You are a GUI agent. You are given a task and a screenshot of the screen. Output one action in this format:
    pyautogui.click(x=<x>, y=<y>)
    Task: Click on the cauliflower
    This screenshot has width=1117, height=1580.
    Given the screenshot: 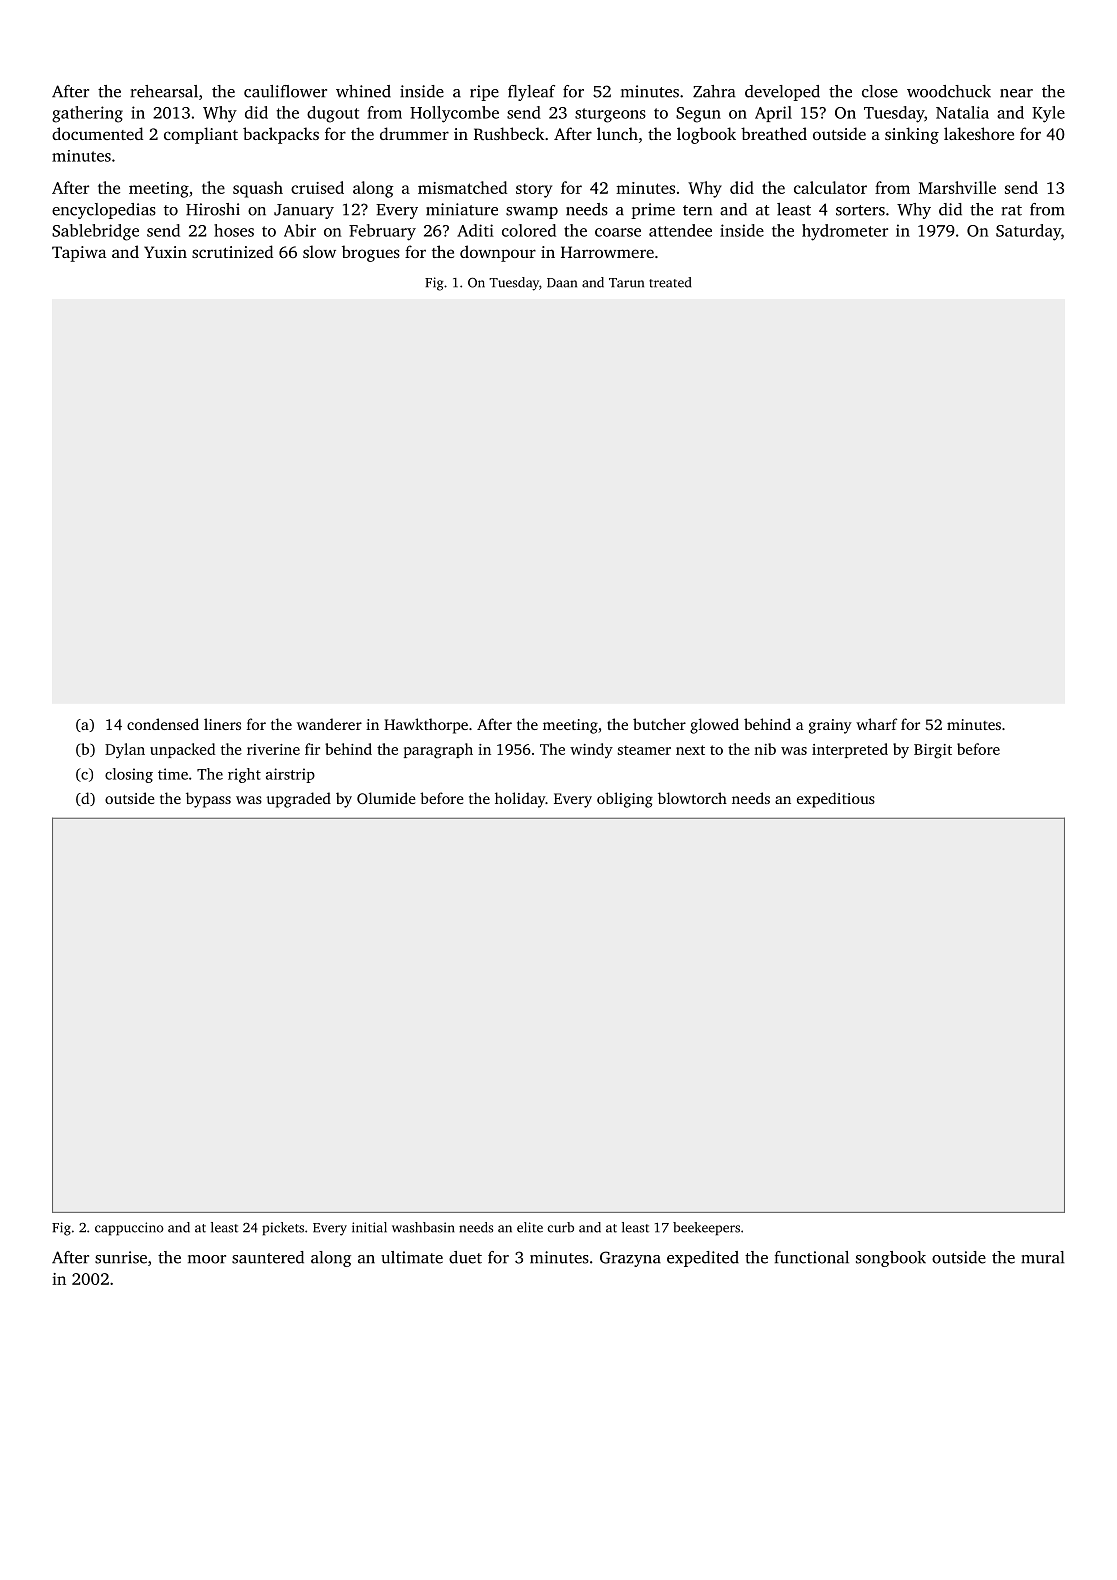 What is the action you would take?
    pyautogui.click(x=285, y=91)
